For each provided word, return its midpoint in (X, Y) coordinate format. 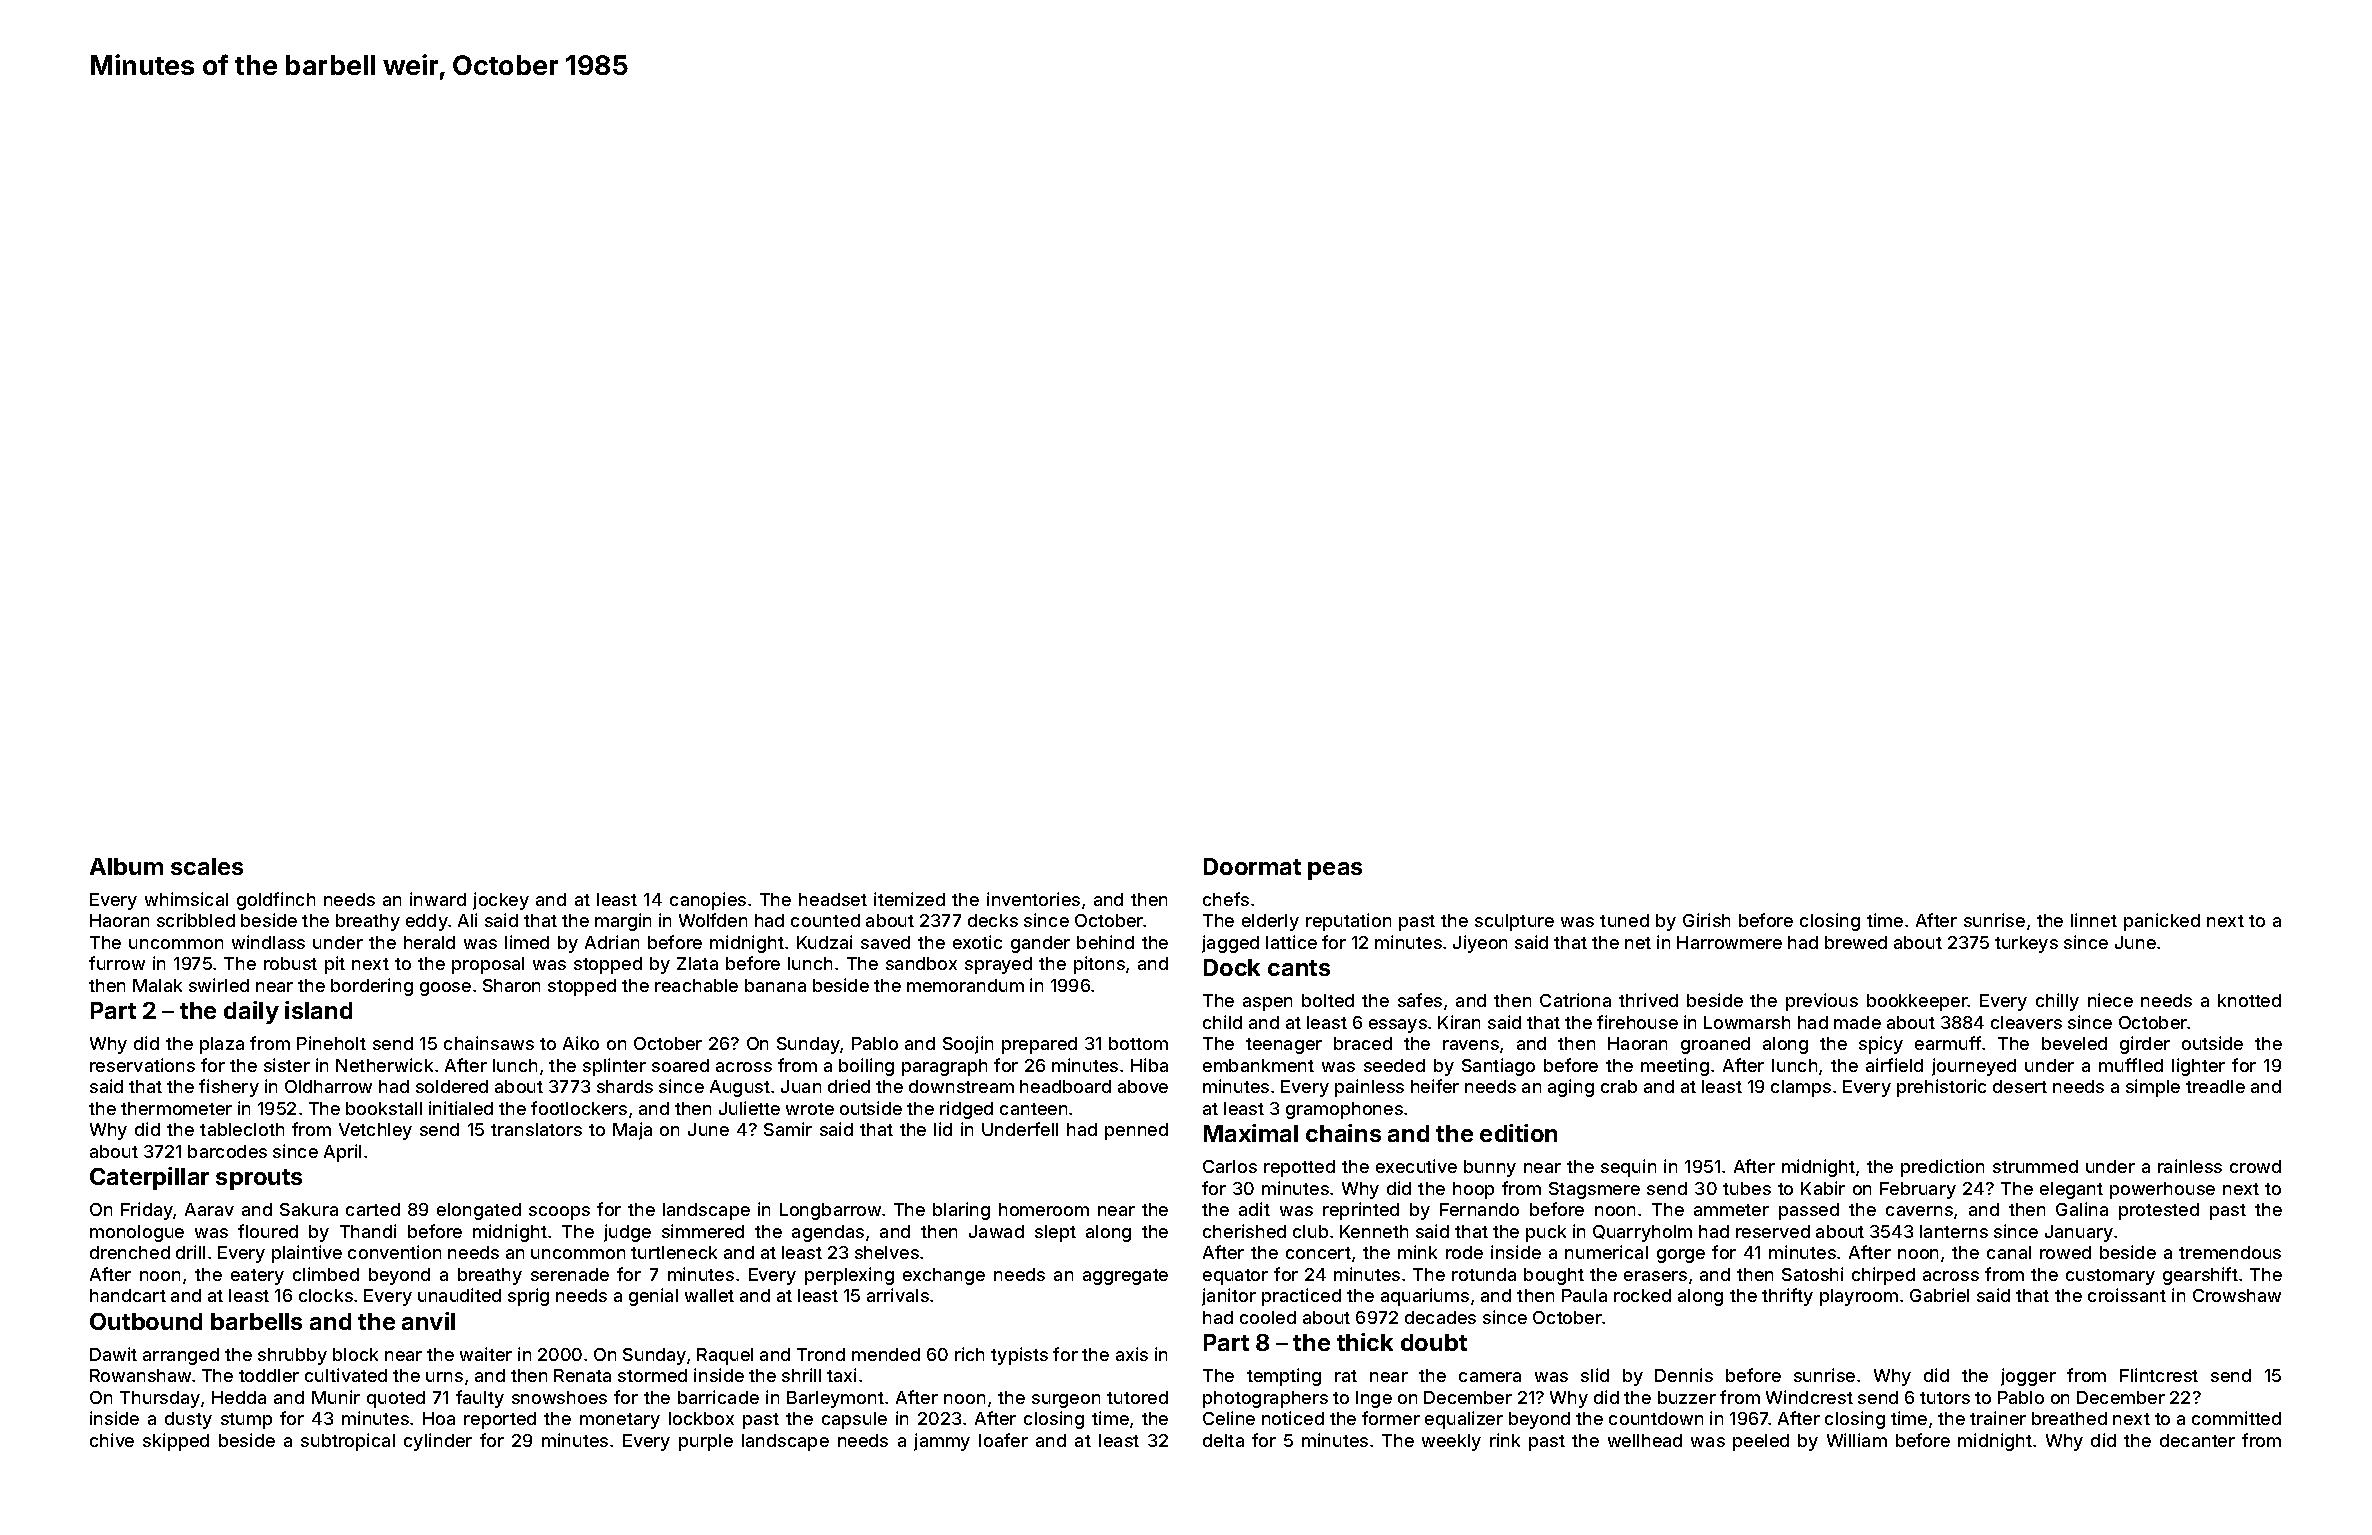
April (342, 1153)
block (355, 1354)
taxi (841, 1375)
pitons (1099, 965)
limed (527, 942)
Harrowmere (1729, 942)
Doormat (1252, 866)
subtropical (348, 1442)
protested (2159, 1211)
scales (207, 866)
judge (627, 1233)
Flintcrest (2159, 1375)
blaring (961, 1211)
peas (1335, 871)
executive (1416, 1166)
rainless (2190, 1166)
